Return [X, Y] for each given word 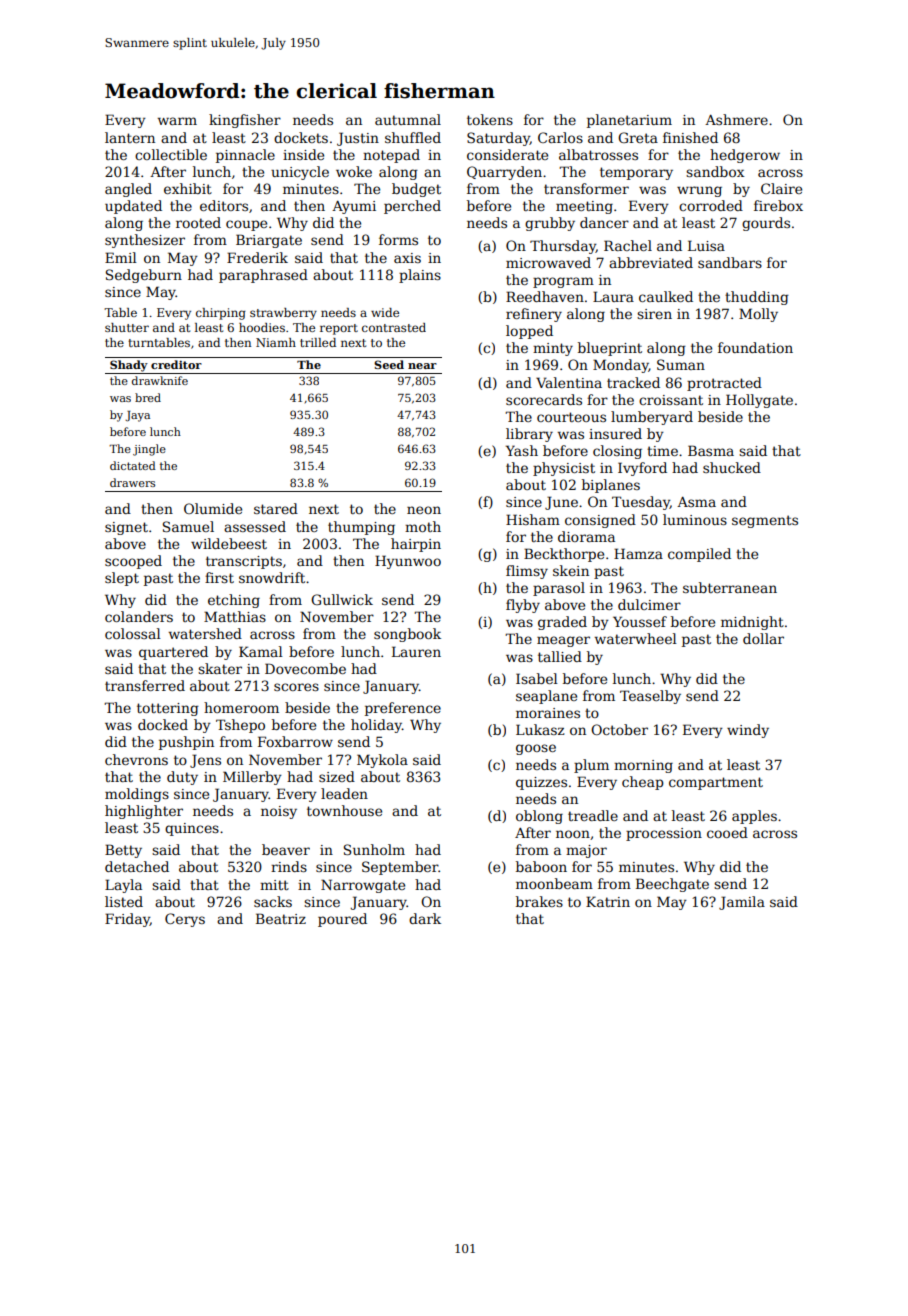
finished [690, 137]
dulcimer [649, 604]
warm [177, 121]
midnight [752, 623]
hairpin [416, 545]
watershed [205, 633]
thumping [361, 528]
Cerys [185, 920]
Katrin [608, 901]
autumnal [408, 119]
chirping [221, 314]
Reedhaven [545, 296]
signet [126, 528]
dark [425, 918]
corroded [711, 205]
